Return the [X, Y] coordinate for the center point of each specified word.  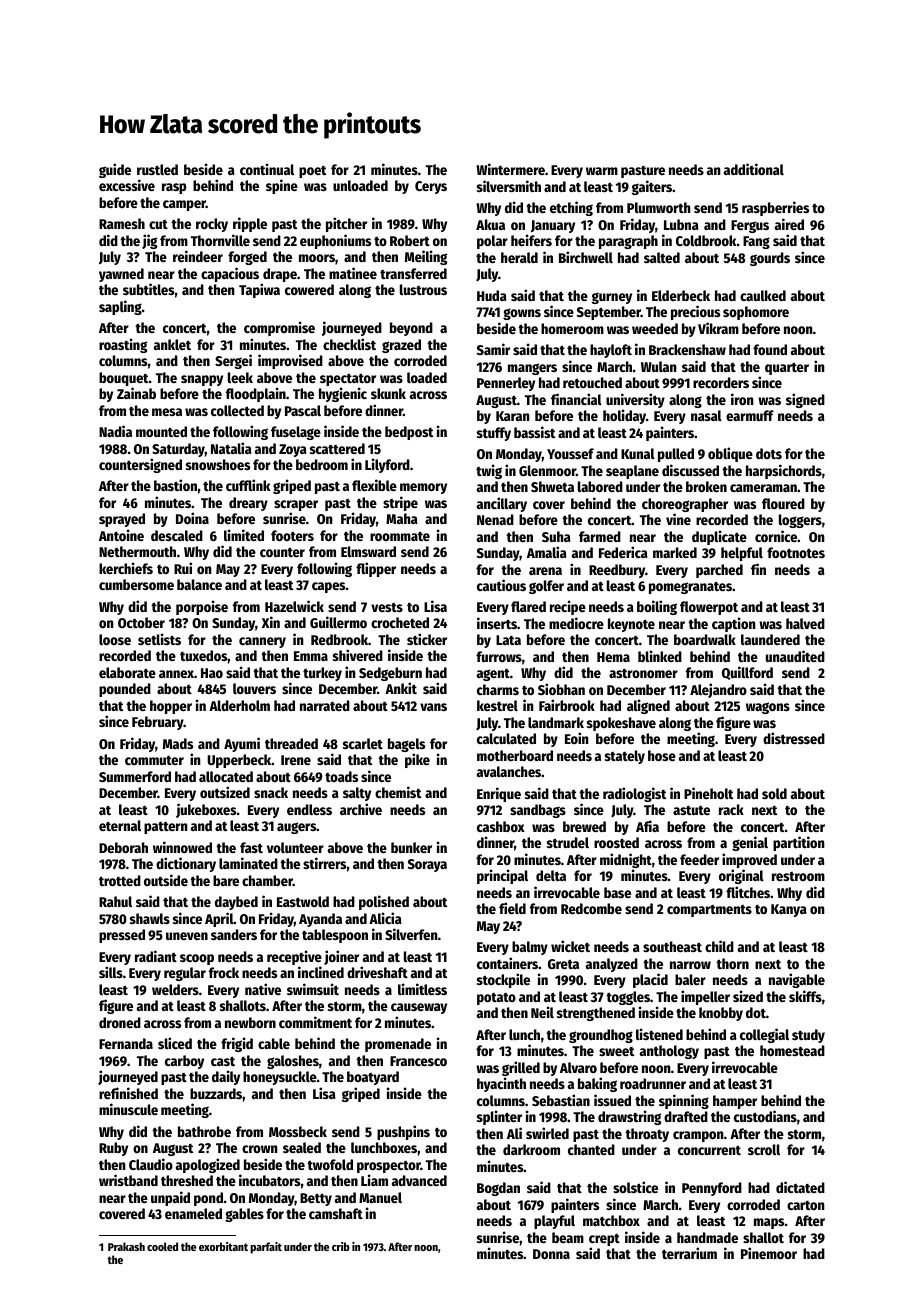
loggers [800, 521]
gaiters [652, 187]
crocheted [400, 622]
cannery [262, 642]
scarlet [363, 743]
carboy [184, 1062]
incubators [269, 1180]
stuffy [494, 434]
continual [267, 169]
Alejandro [718, 690]
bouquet [124, 379]
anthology [669, 1052]
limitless [422, 989]
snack [271, 792]
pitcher [346, 224]
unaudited [795, 656]
